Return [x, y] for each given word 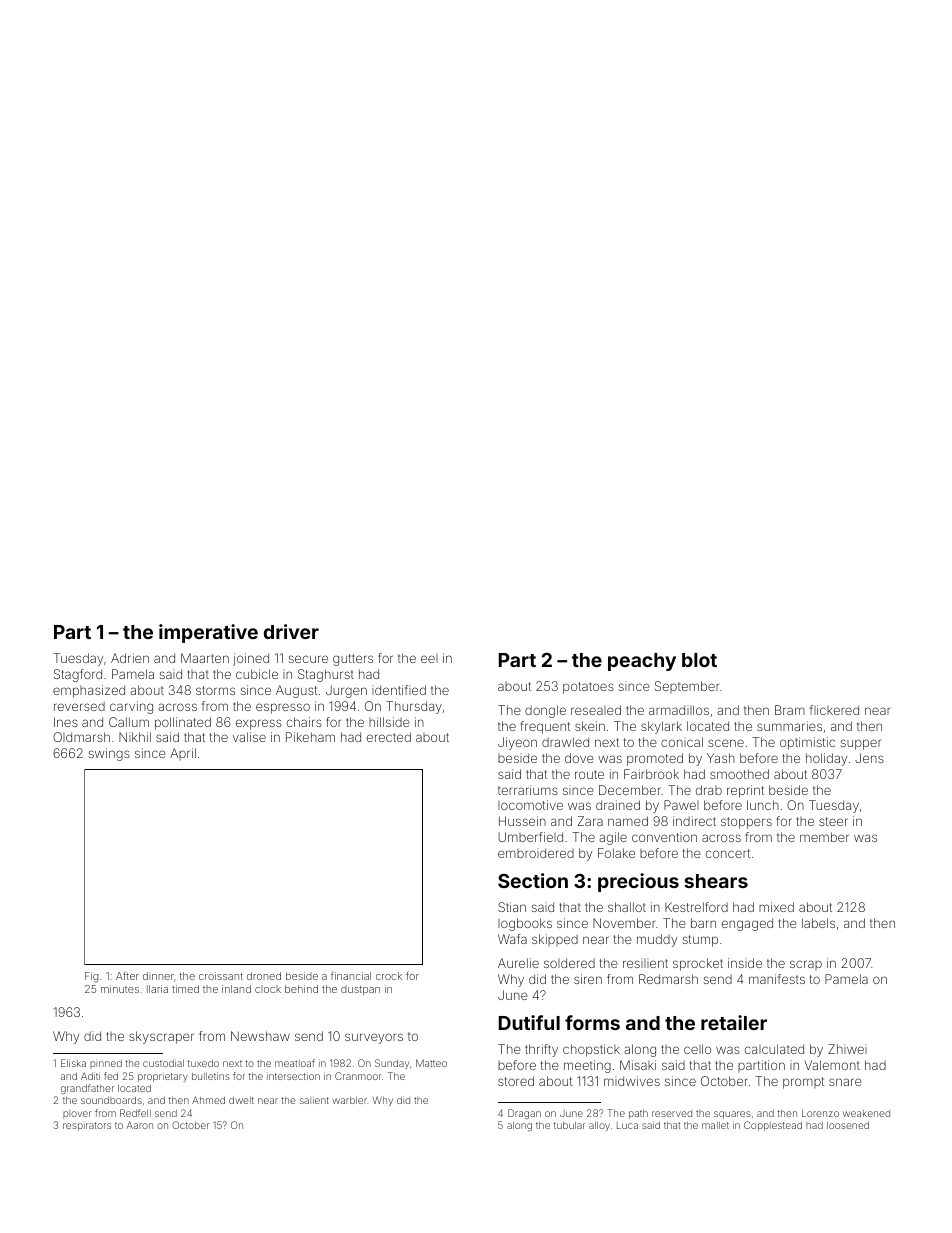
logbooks [525, 924]
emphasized [89, 691]
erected [389, 737]
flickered [834, 710]
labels [818, 923]
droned [264, 976]
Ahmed [208, 1100]
